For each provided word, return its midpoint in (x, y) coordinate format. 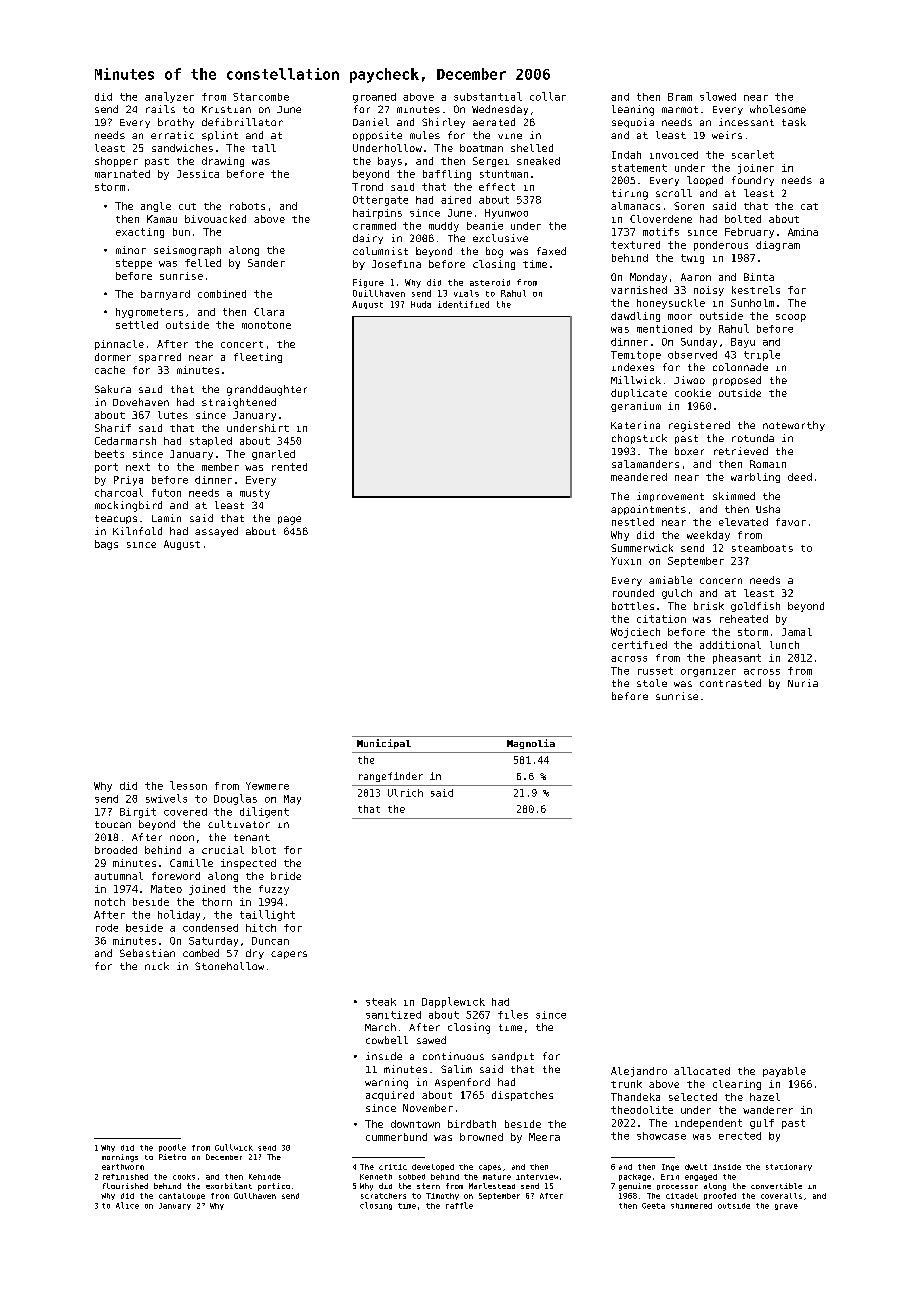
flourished (125, 1186)
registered (699, 426)
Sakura (113, 389)
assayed (216, 532)
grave (786, 1207)
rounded (633, 593)
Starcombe (261, 97)
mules (425, 135)
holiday (179, 915)
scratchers (383, 1196)
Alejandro (639, 1072)
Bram (680, 97)
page (289, 520)
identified (463, 304)
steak (381, 1002)
